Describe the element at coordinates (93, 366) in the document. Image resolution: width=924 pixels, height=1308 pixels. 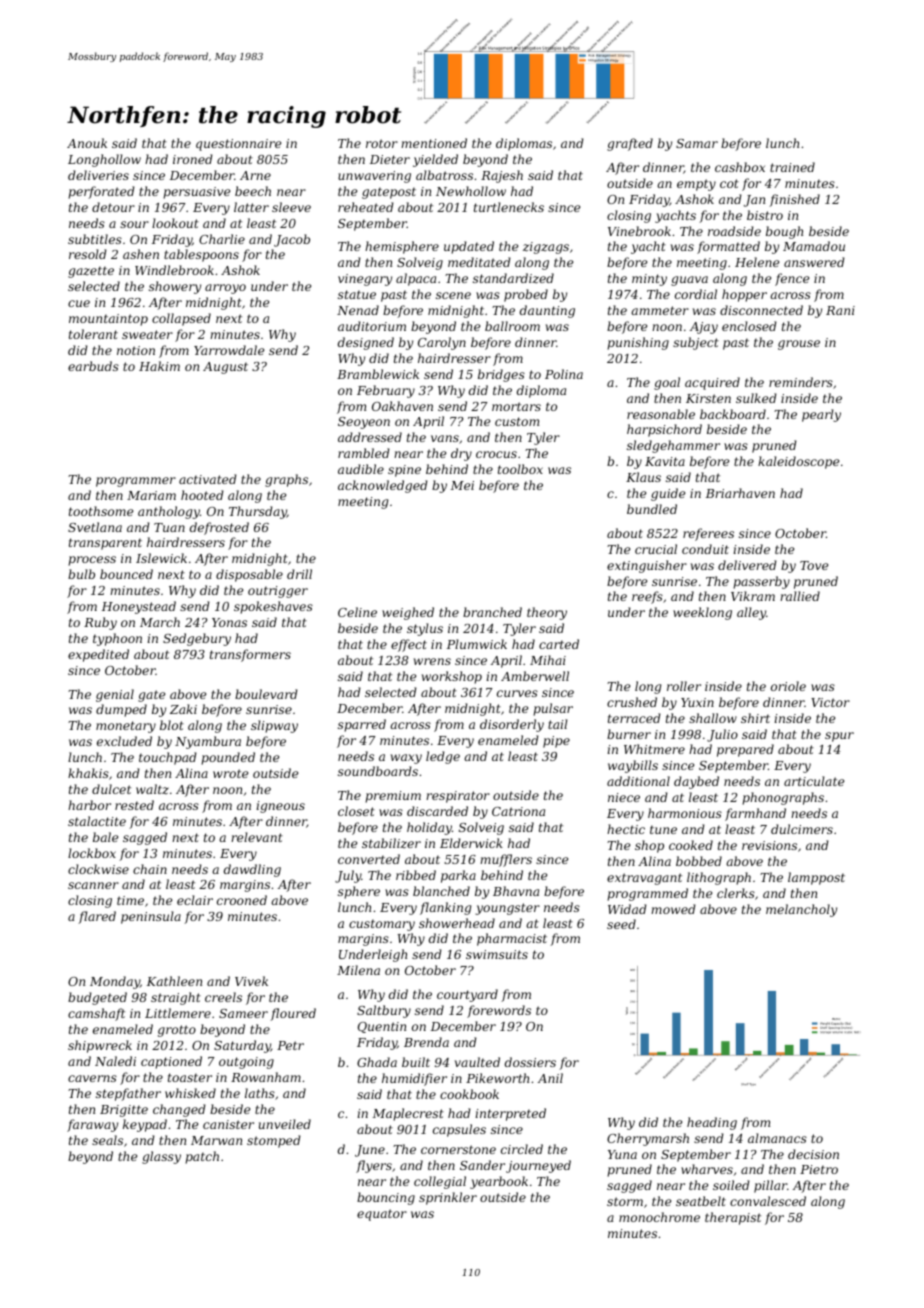
I see `earbuds` at that location.
